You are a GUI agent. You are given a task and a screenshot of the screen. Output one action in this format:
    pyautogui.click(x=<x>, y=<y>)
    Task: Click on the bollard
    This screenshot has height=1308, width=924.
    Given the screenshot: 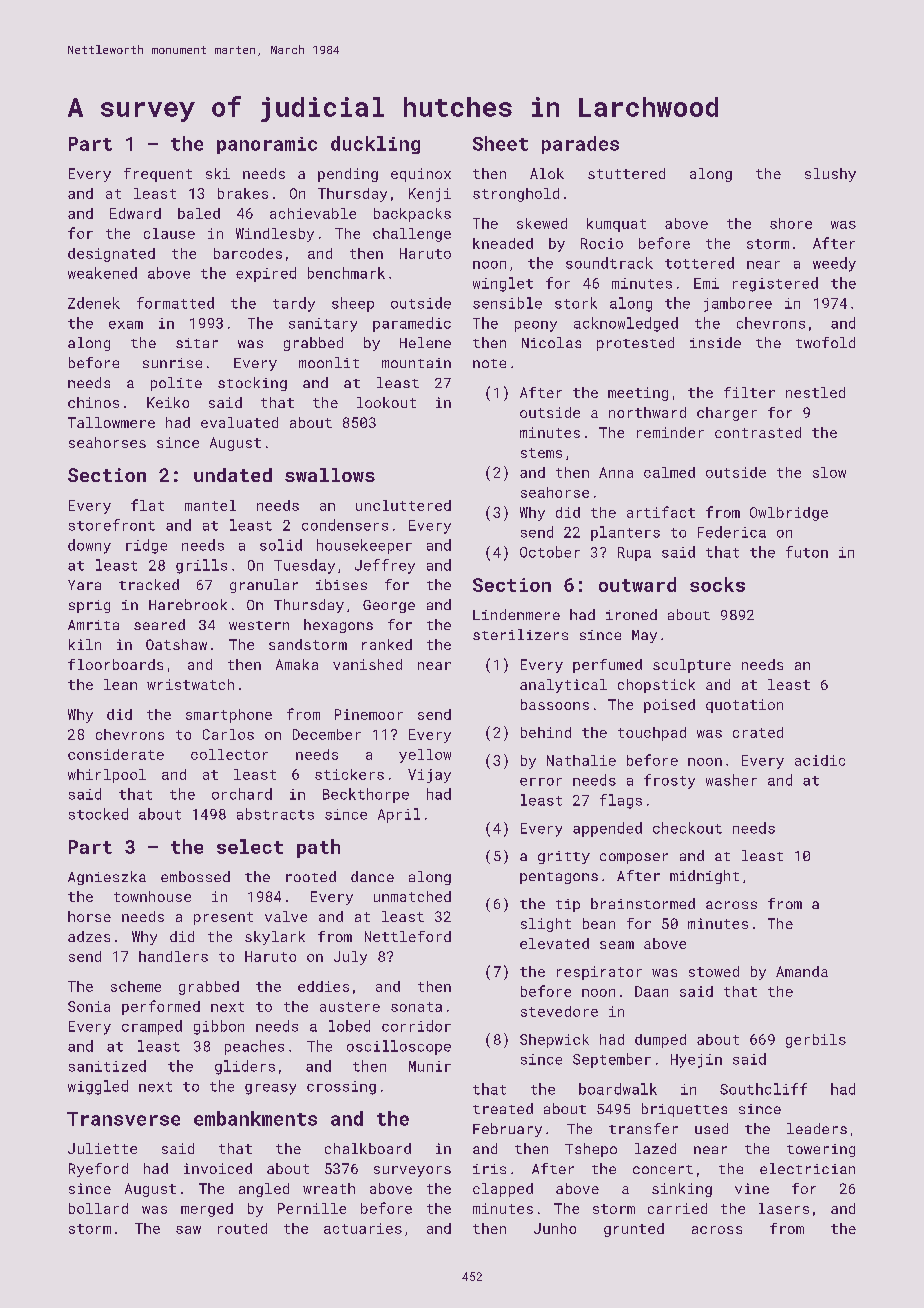 What is the action you would take?
    pyautogui.click(x=98, y=1208)
